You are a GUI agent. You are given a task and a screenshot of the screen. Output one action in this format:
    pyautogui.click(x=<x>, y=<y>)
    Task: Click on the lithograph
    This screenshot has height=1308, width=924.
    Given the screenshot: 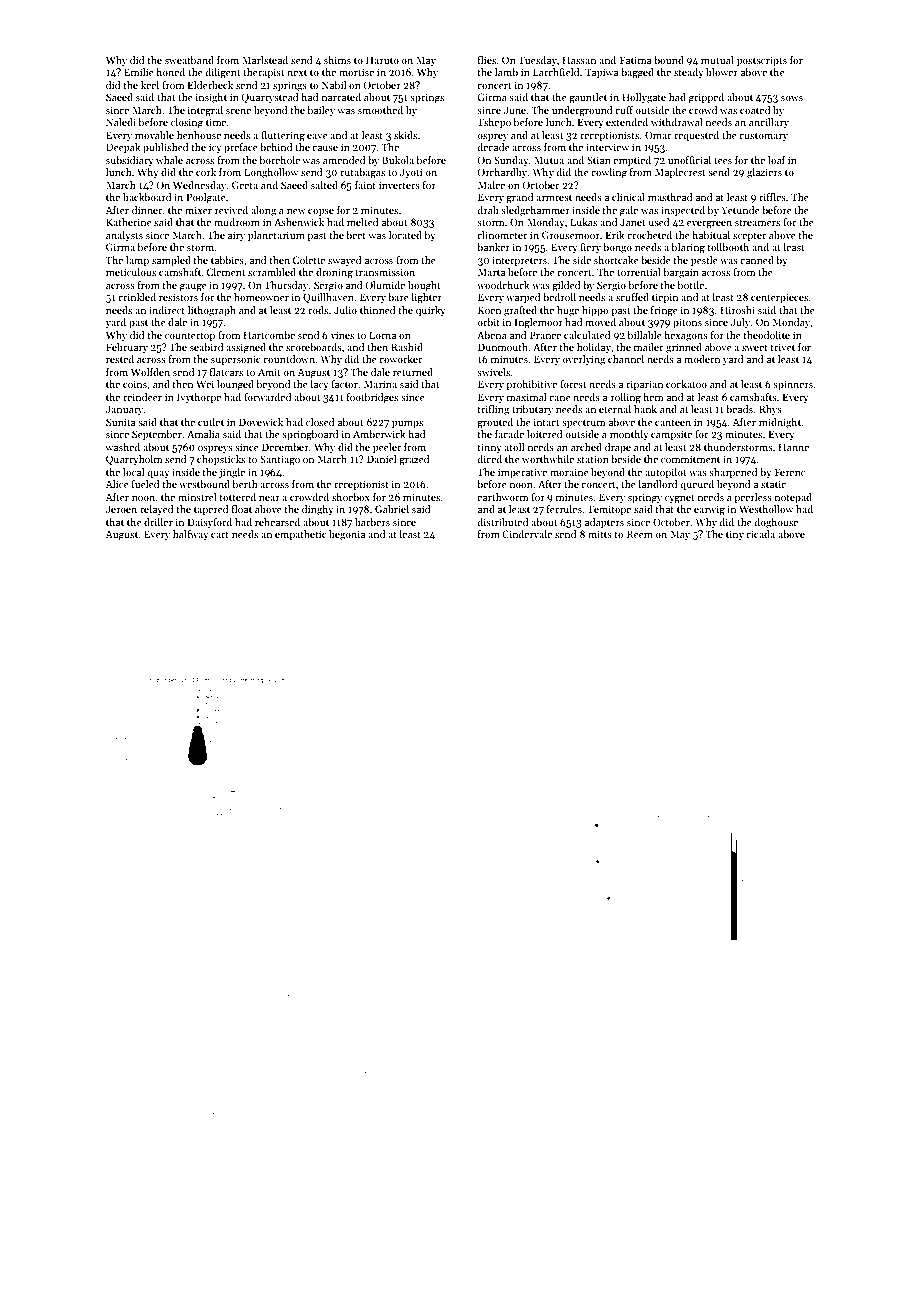 What is the action you would take?
    pyautogui.click(x=212, y=311)
